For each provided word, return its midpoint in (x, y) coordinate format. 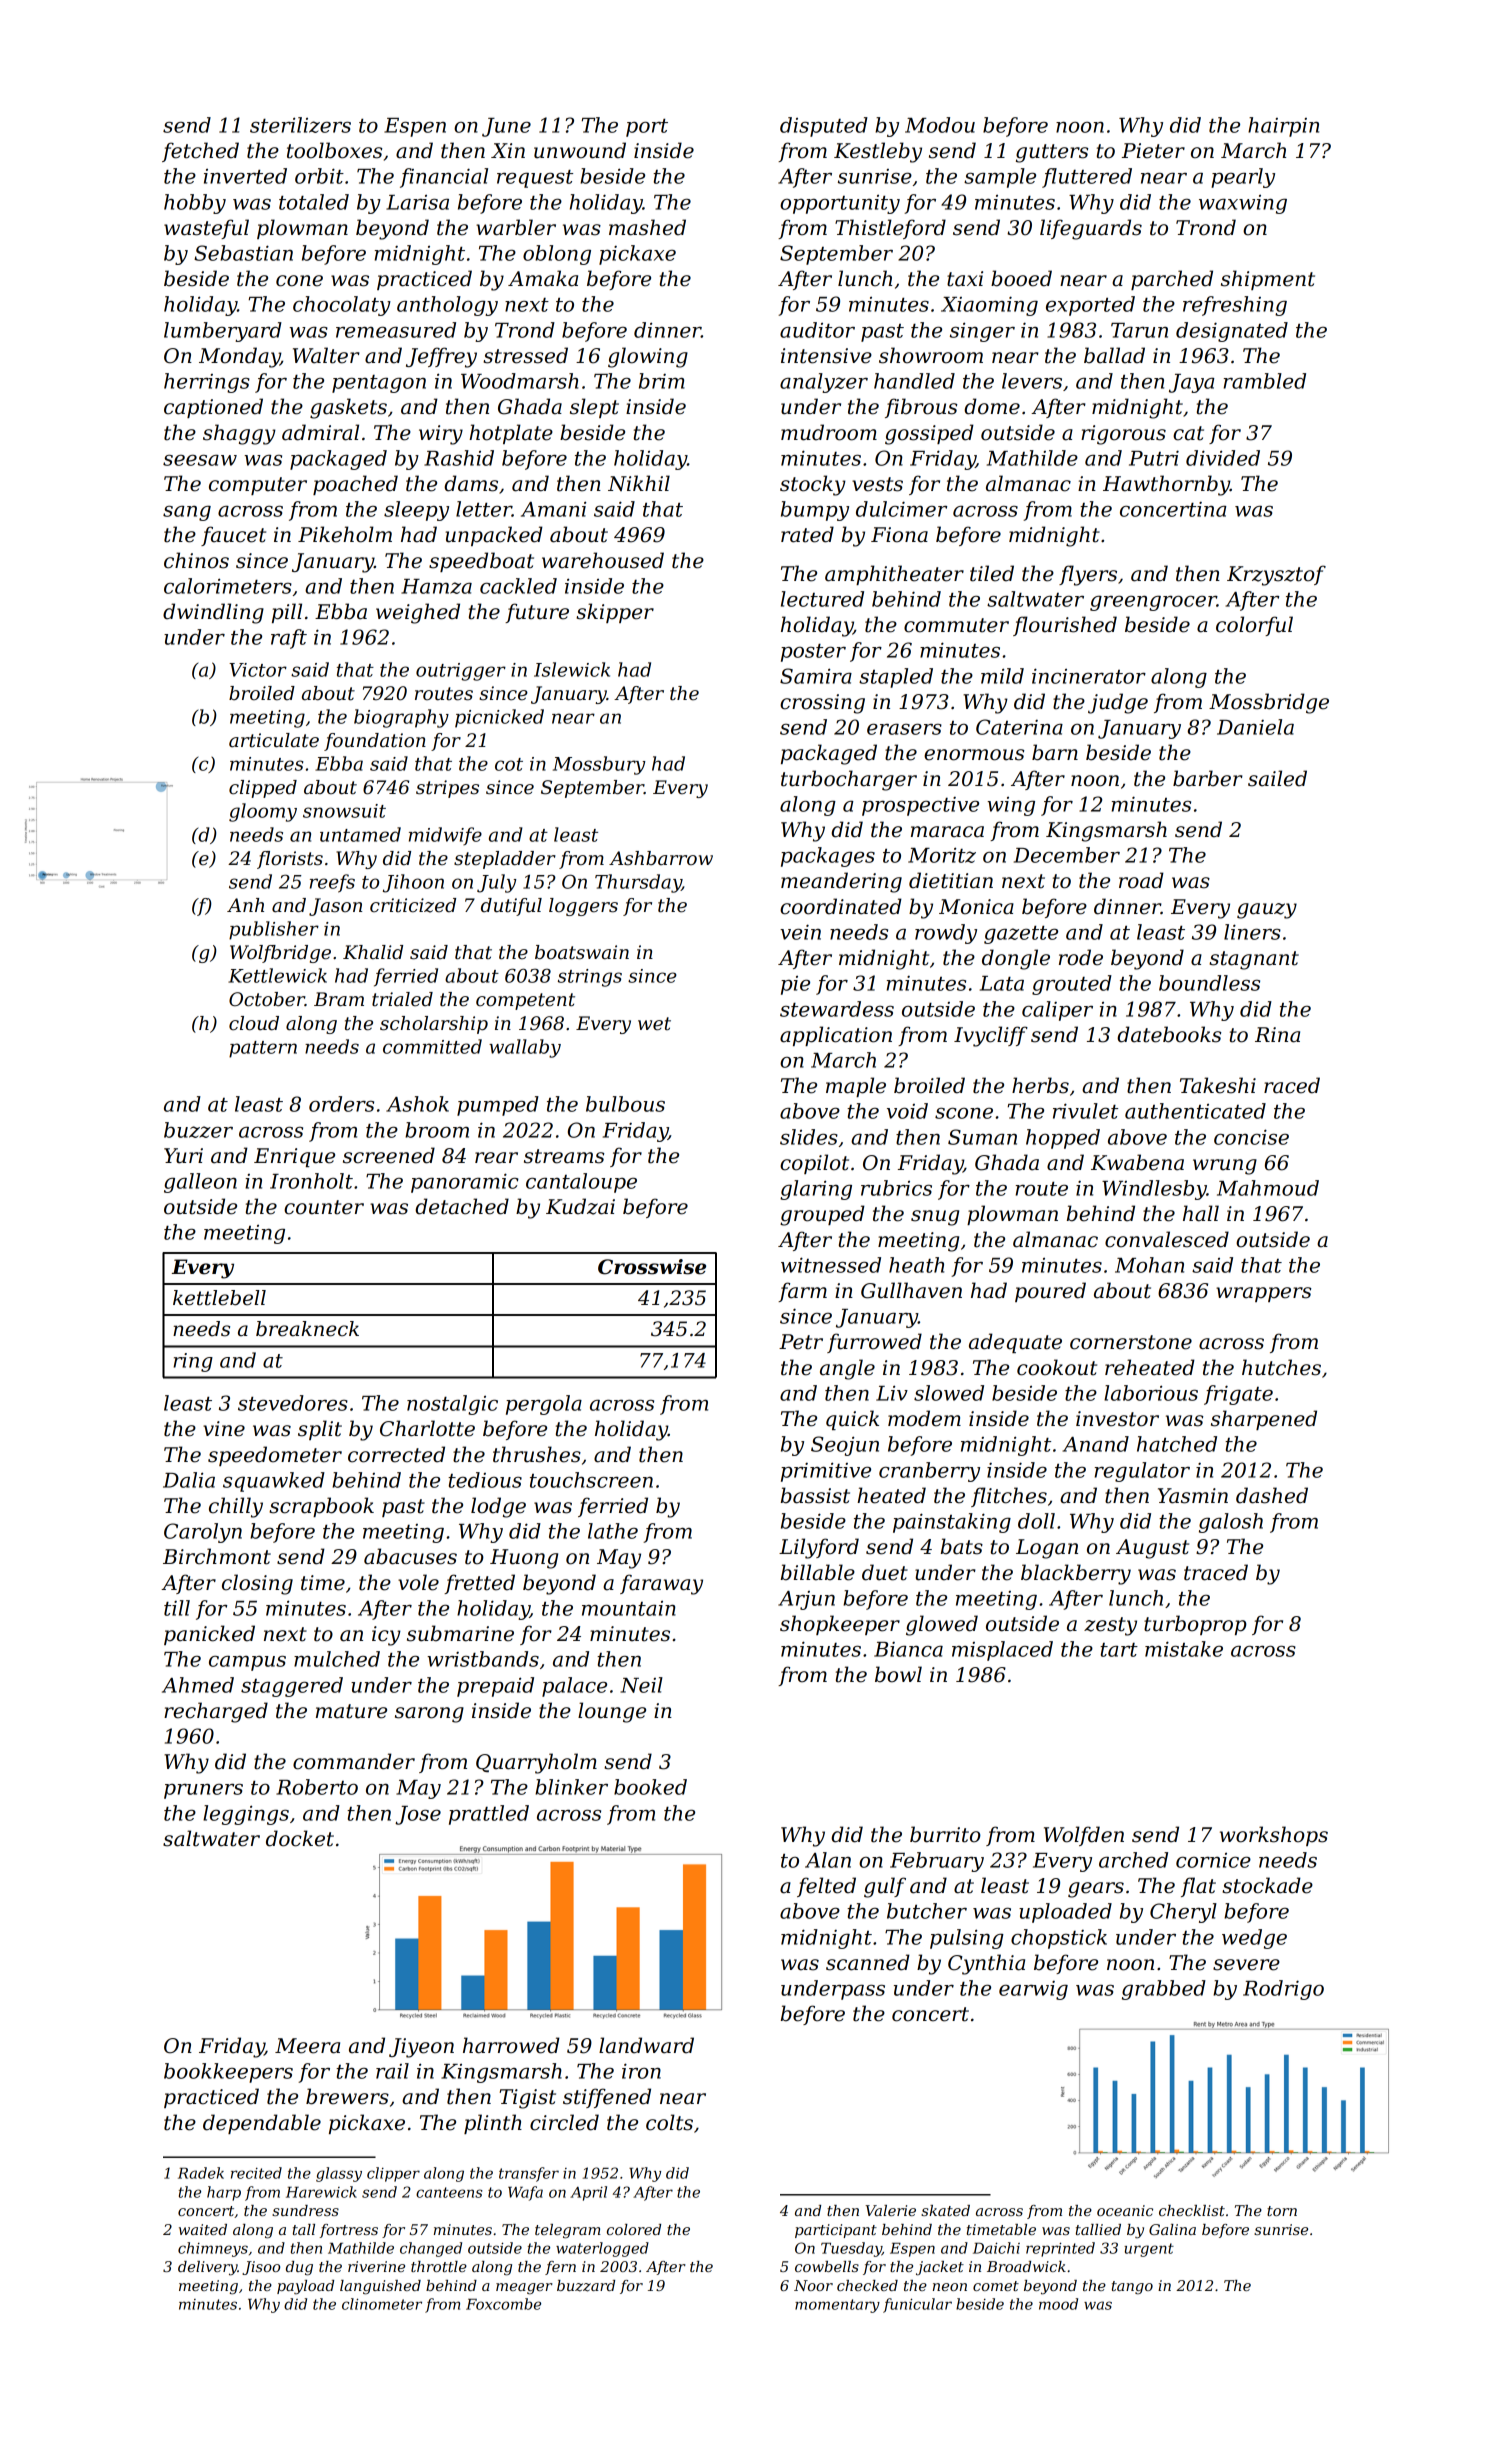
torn (1282, 2211)
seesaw (200, 460)
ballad (1114, 355)
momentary (837, 2306)
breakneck (307, 1329)
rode (1081, 957)
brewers (347, 2096)
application (836, 1036)
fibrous (921, 408)
